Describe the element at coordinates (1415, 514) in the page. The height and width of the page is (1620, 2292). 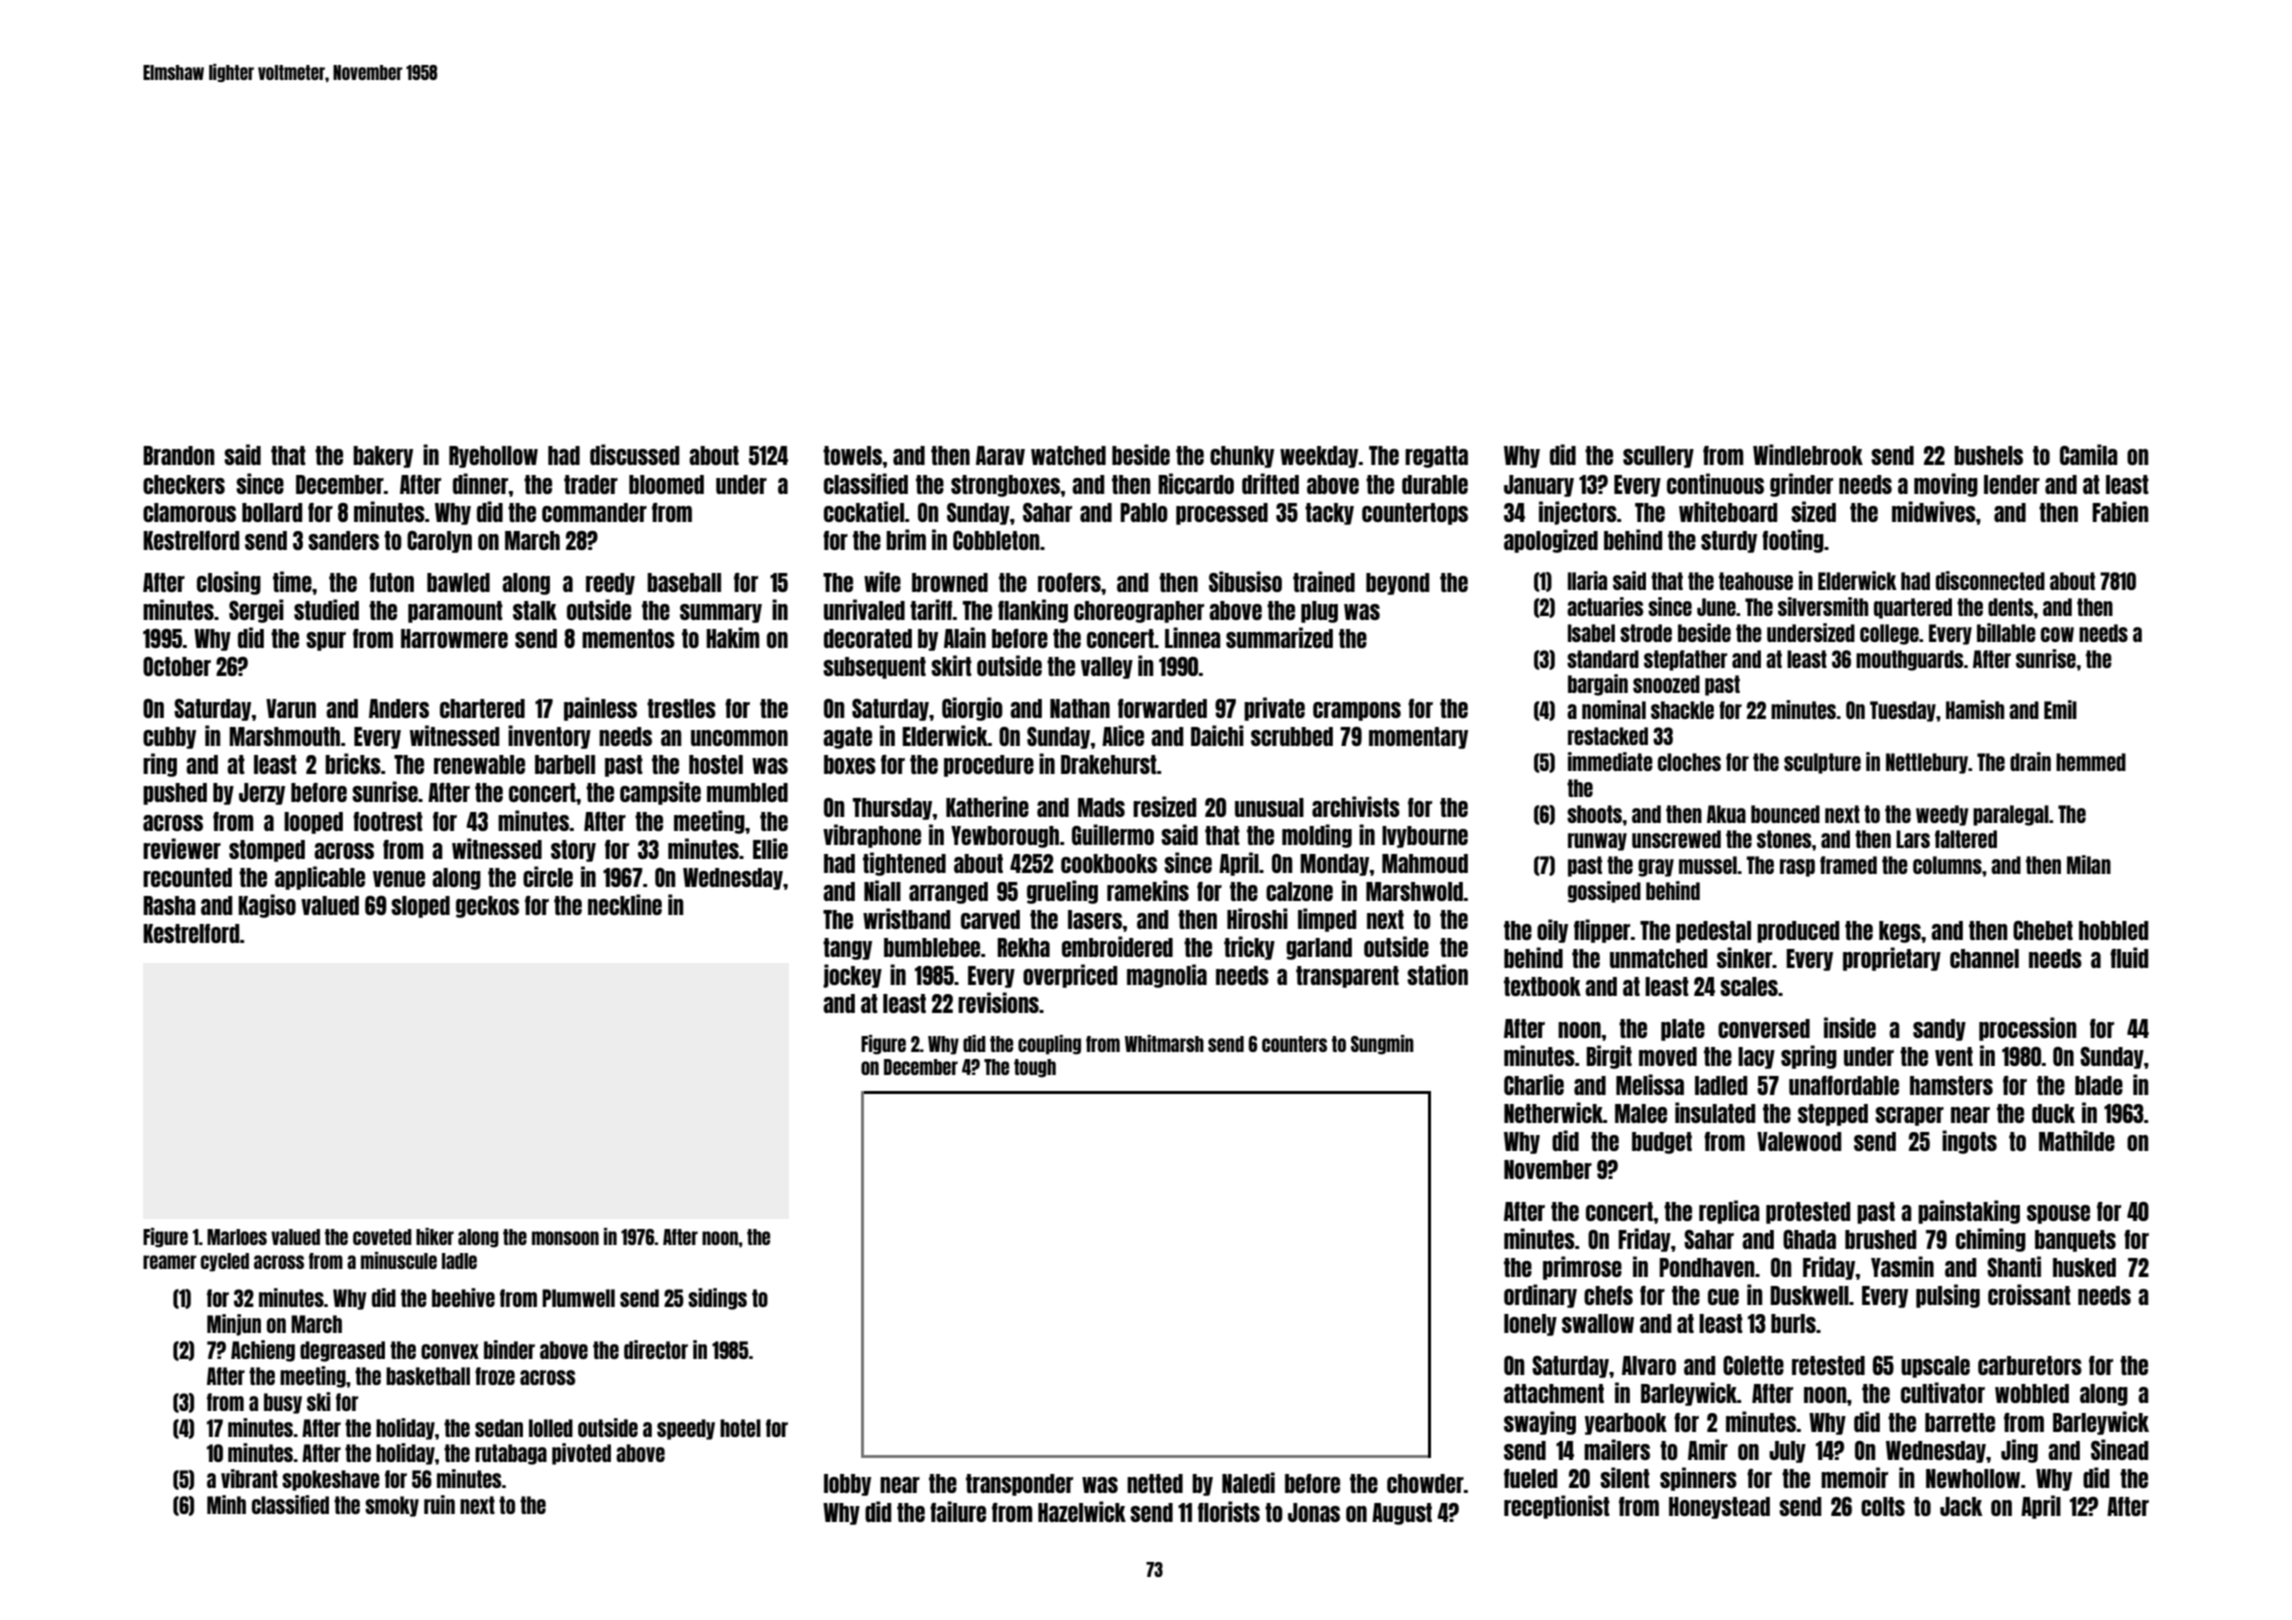
I see `countertops` at that location.
